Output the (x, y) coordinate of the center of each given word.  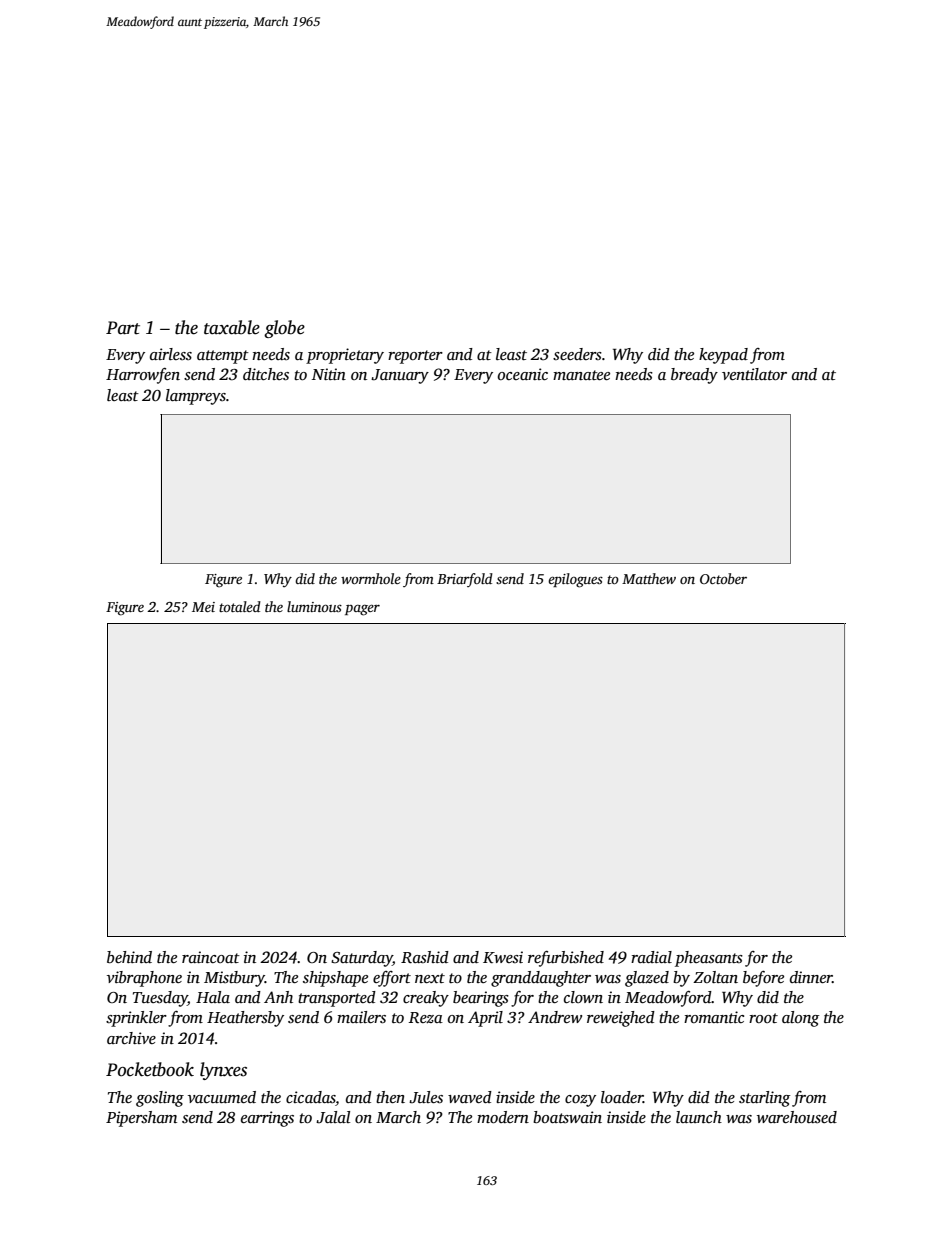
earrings (267, 1119)
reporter (415, 357)
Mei (203, 607)
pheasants (709, 959)
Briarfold (465, 580)
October (723, 578)
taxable (232, 327)
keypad (723, 356)
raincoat (211, 957)
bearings (481, 999)
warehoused (797, 1117)
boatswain (567, 1117)
